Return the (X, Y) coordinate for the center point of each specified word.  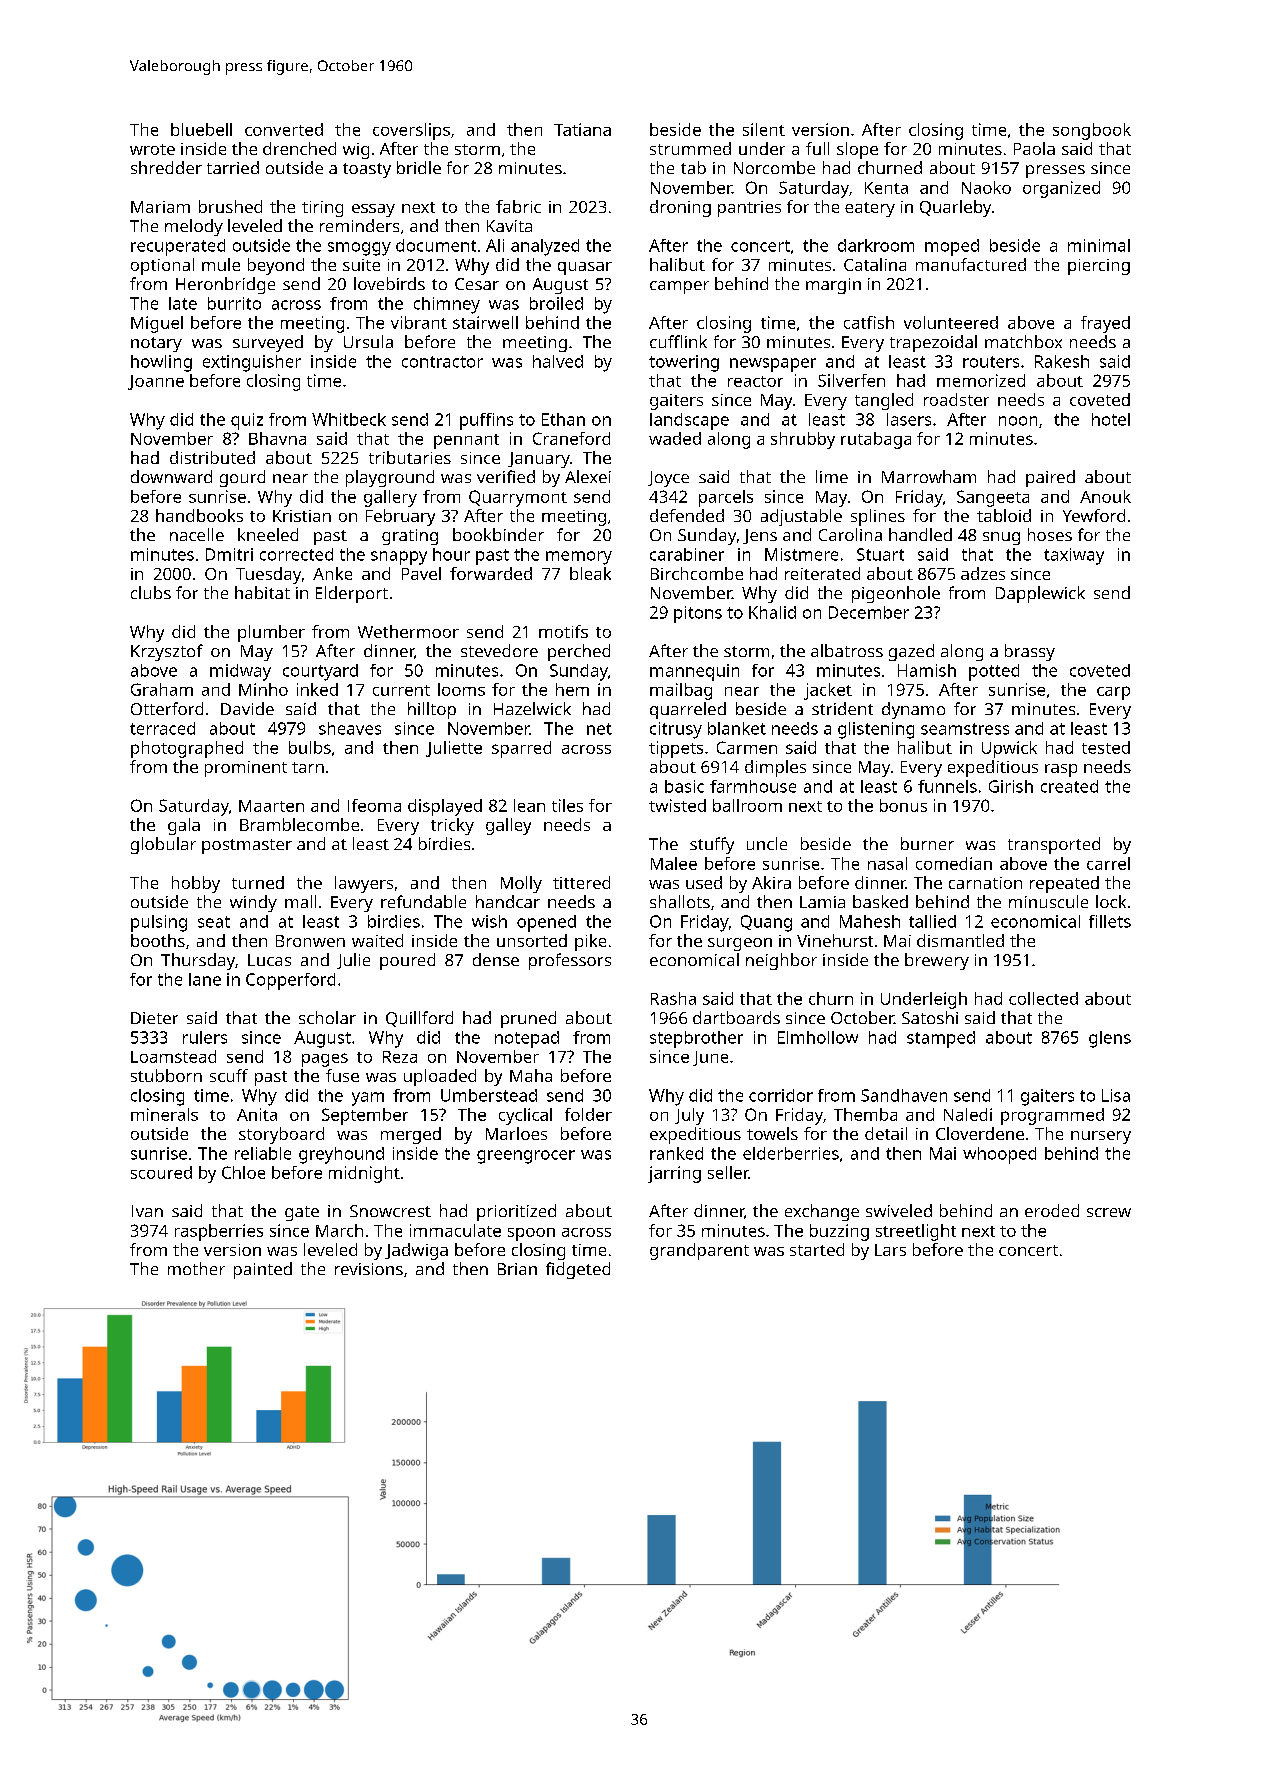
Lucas (269, 960)
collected (1043, 998)
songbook (1092, 131)
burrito (234, 303)
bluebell (201, 129)
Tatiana (582, 129)
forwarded (491, 573)
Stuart (880, 554)
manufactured (971, 264)
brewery (937, 961)
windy (253, 903)
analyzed (545, 247)
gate (302, 1213)
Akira (771, 882)
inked (317, 689)
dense (496, 959)
